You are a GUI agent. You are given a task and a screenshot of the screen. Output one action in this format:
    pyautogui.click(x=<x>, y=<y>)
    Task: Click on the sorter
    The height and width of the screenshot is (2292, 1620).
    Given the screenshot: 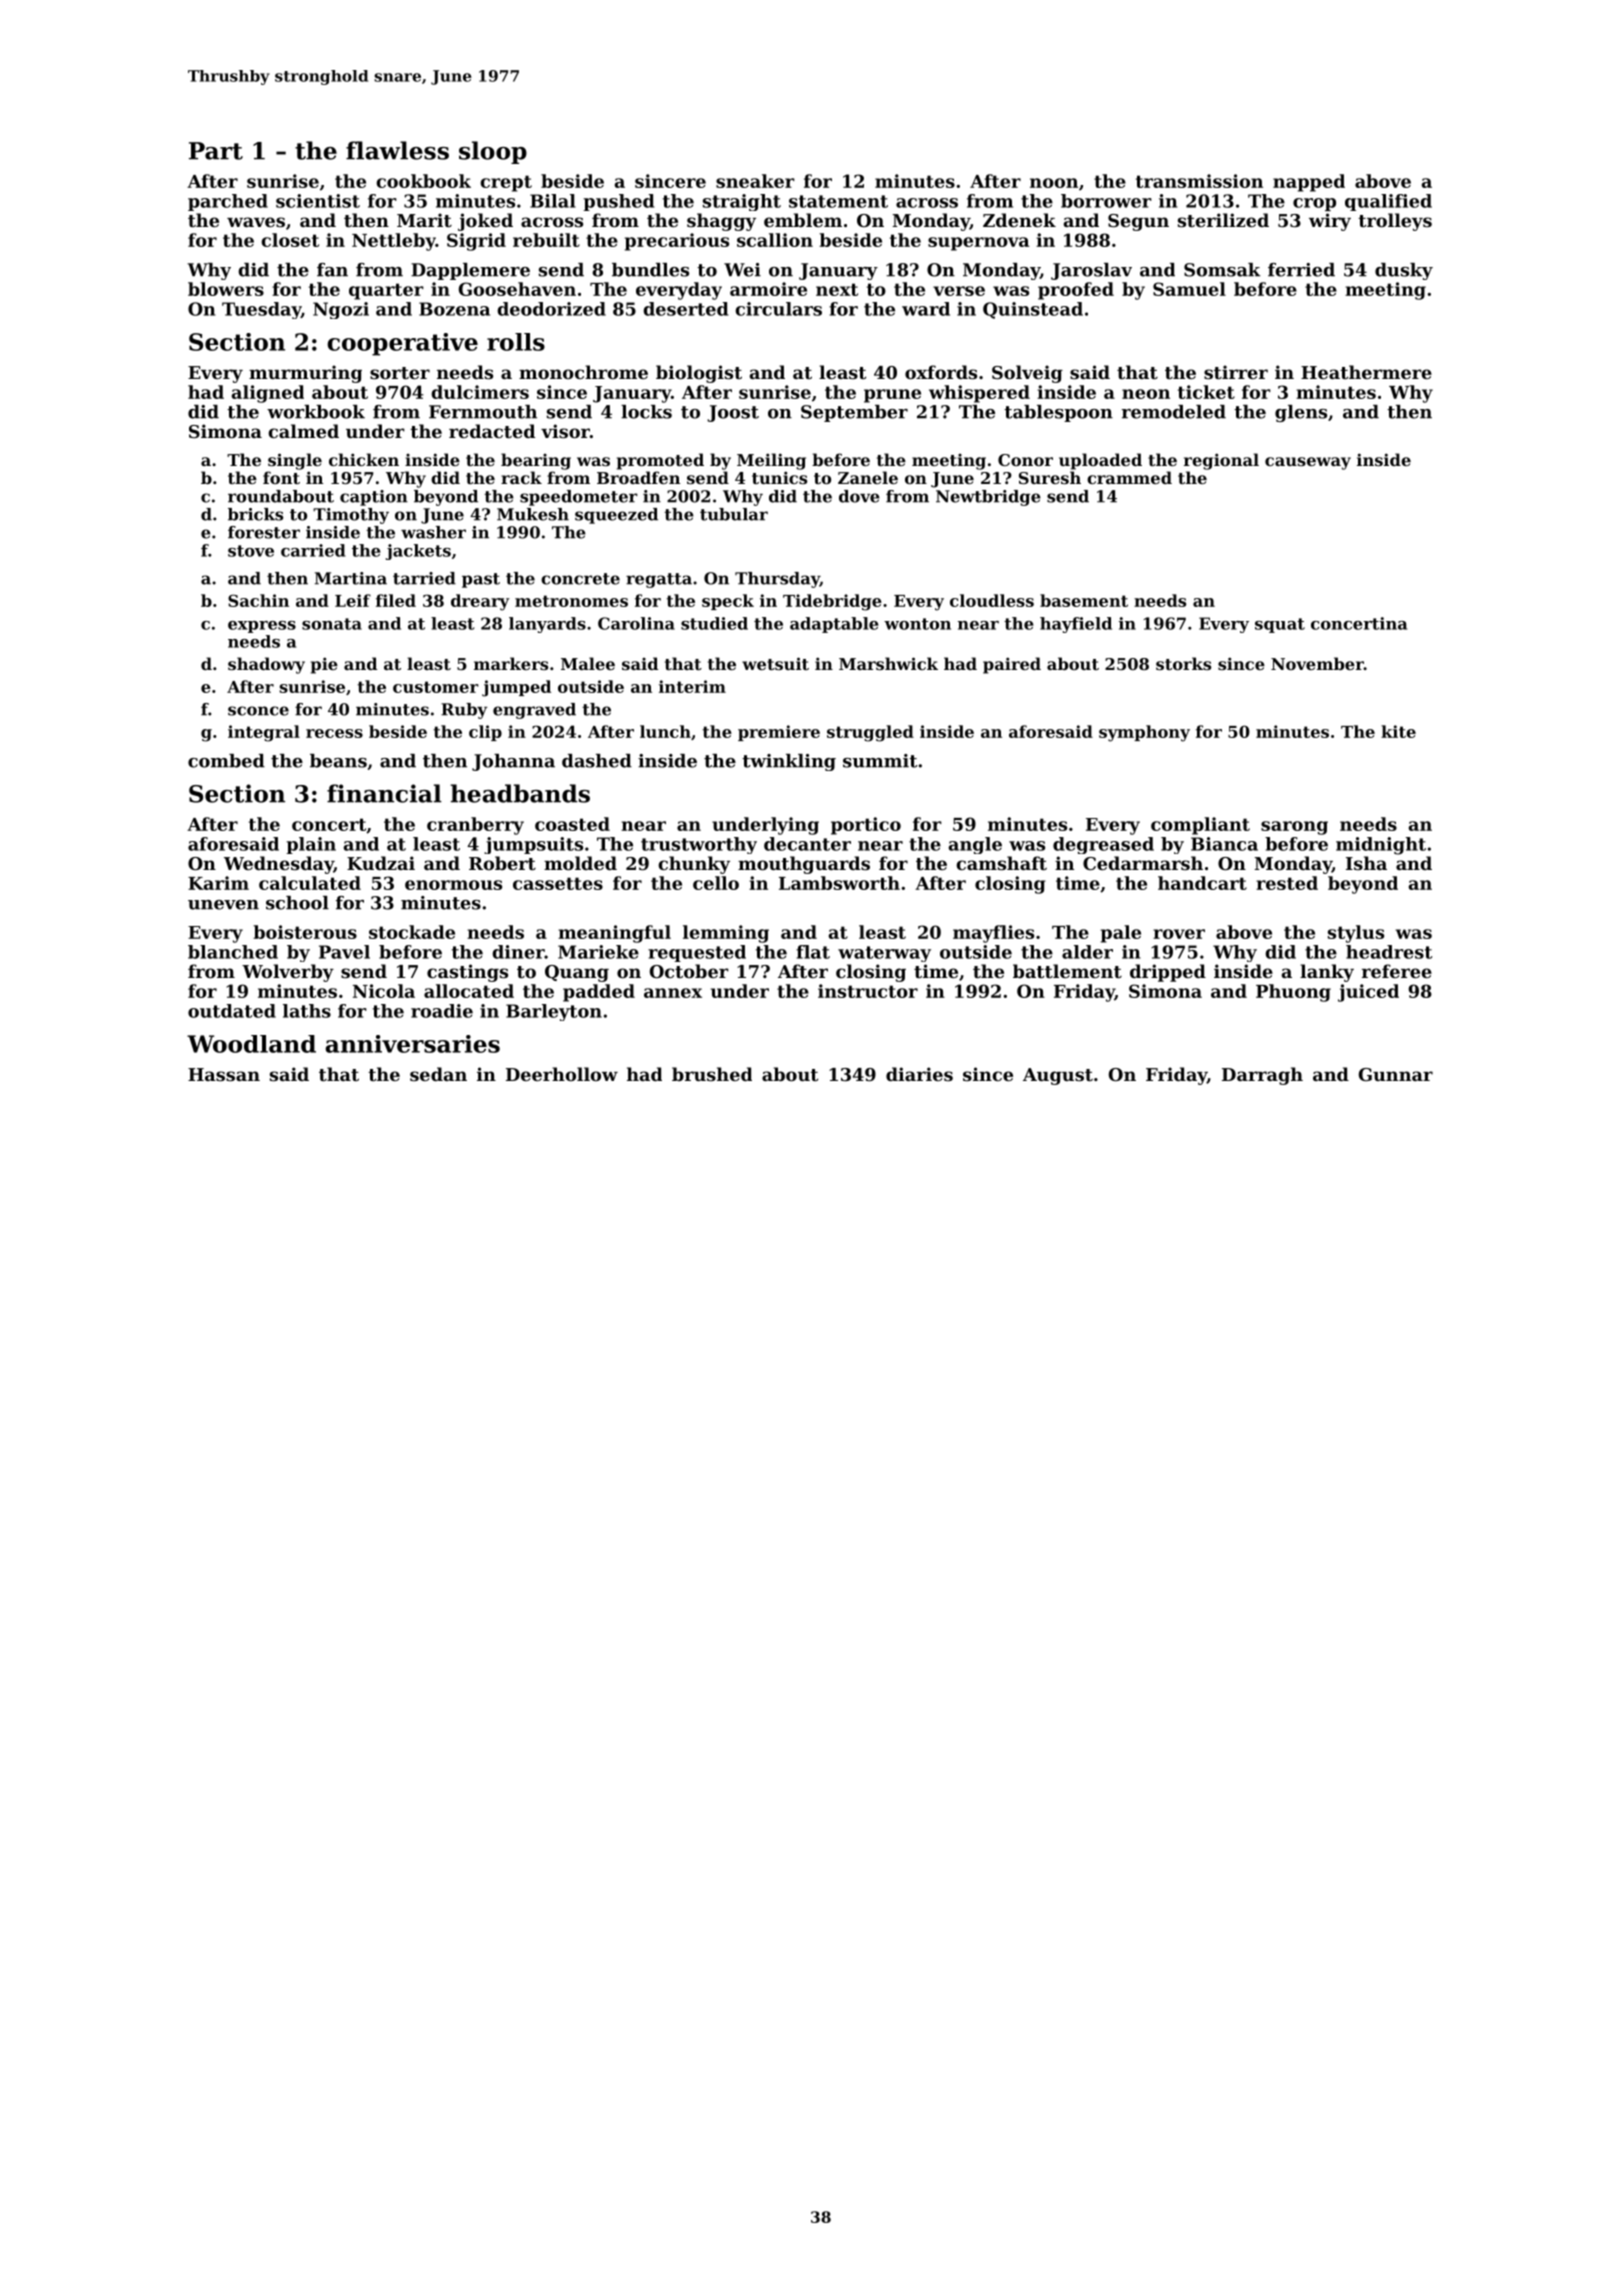 What is the action you would take?
    pyautogui.click(x=400, y=373)
